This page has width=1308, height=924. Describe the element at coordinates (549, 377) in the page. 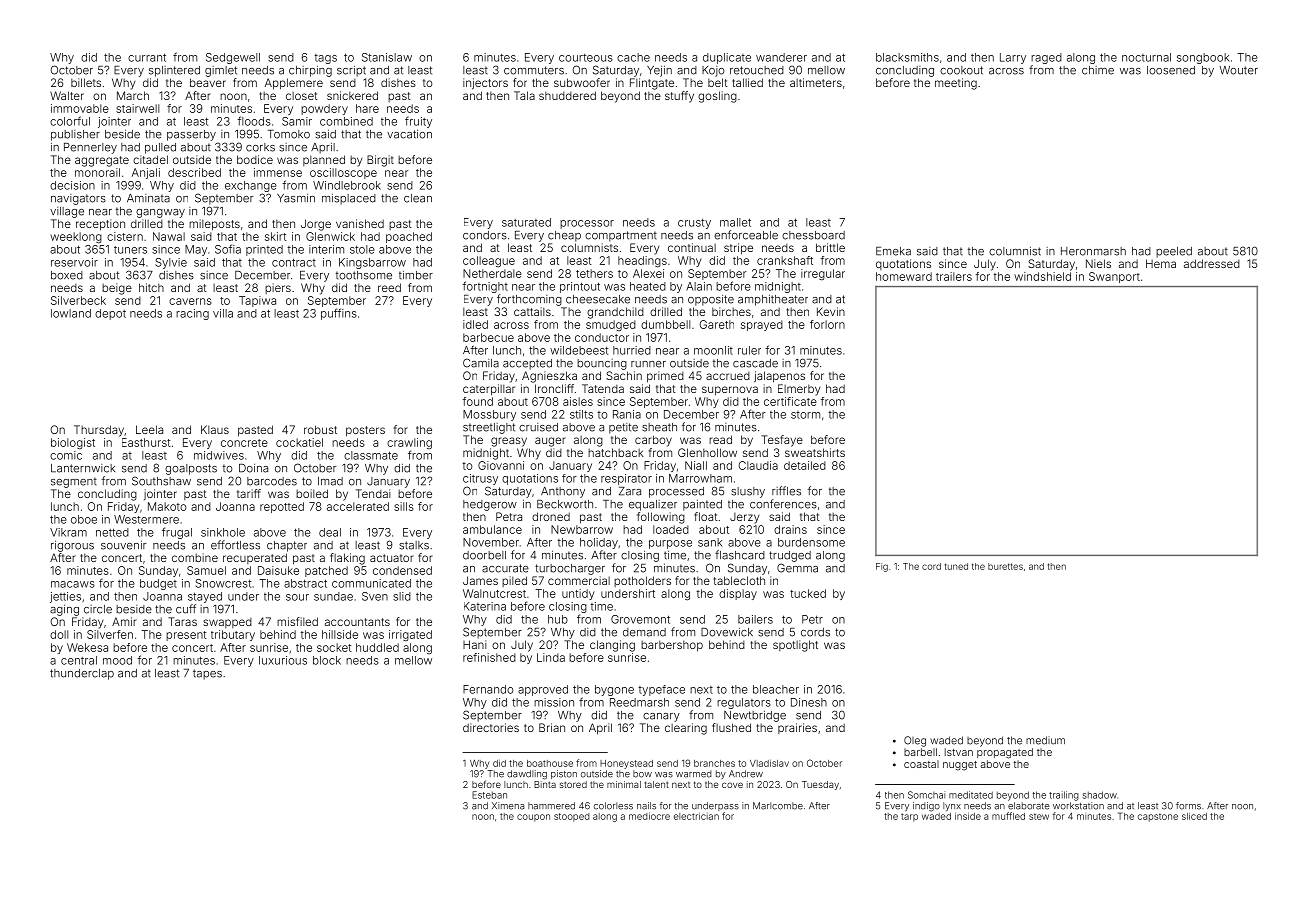

I see `Agnieszka` at that location.
